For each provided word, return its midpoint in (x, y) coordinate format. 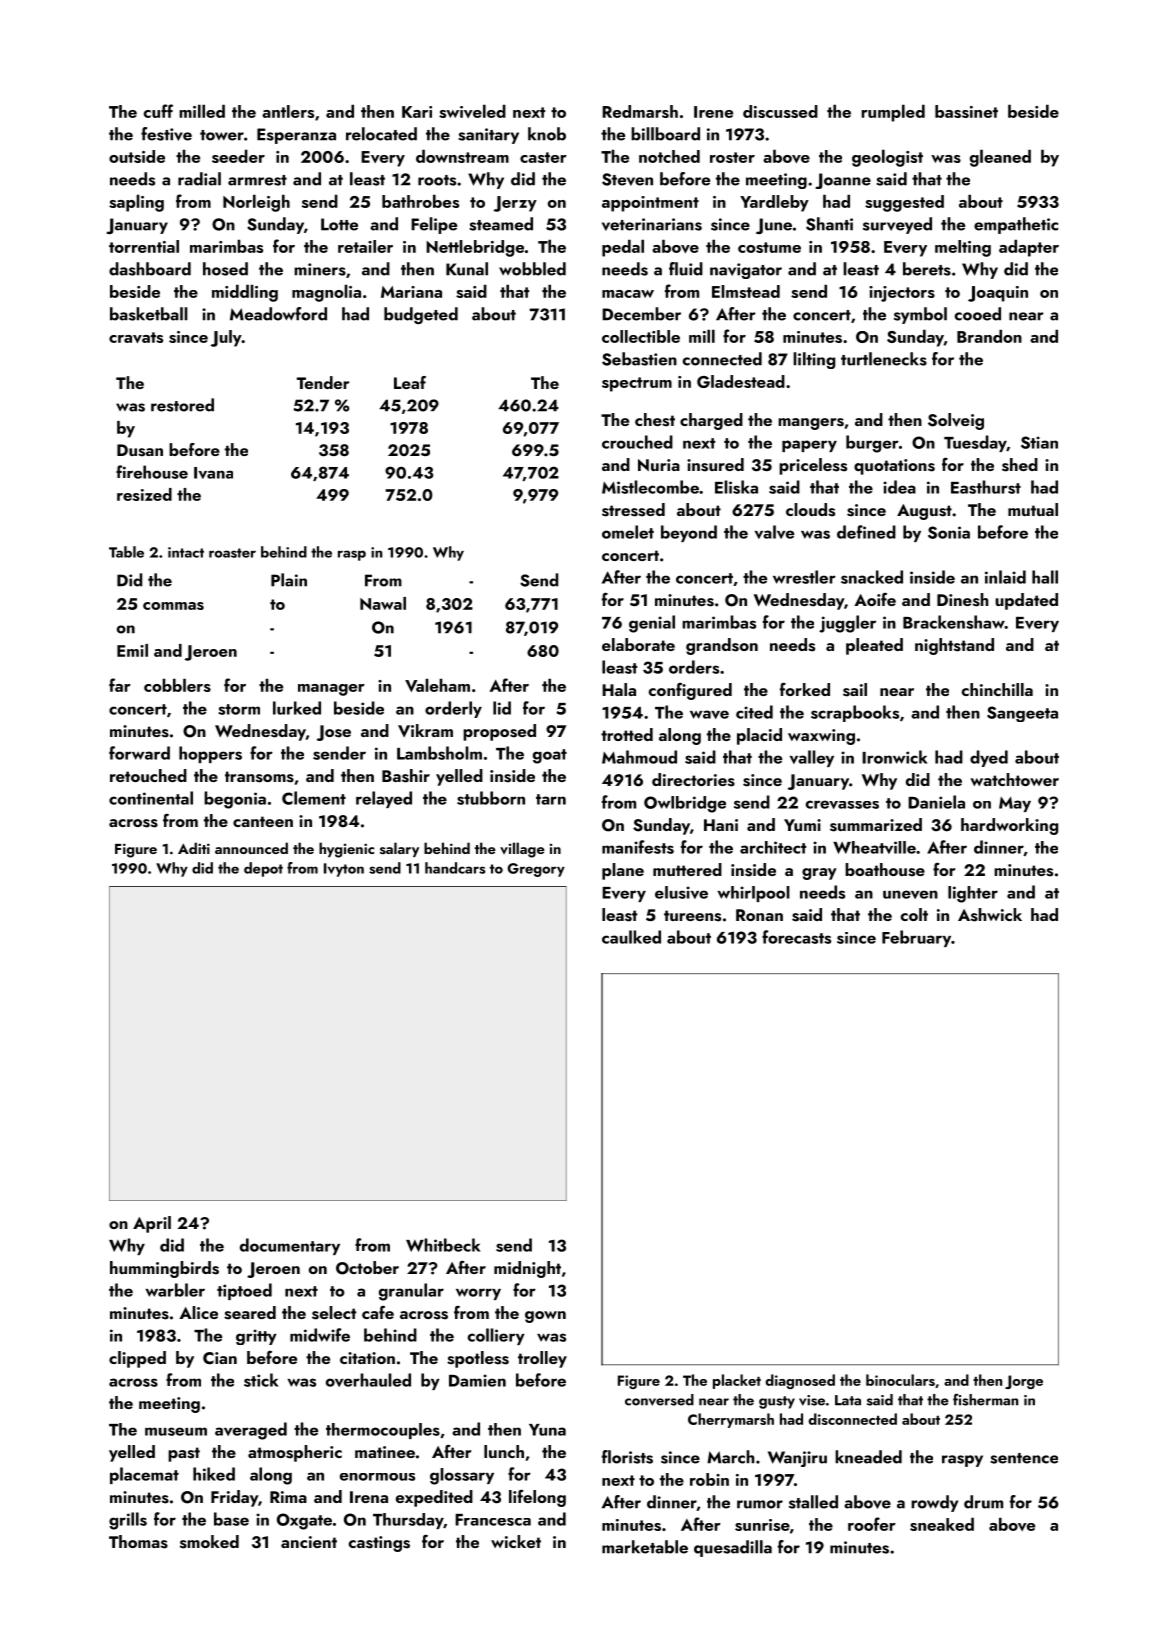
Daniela (936, 802)
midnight (527, 1269)
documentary (290, 1246)
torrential (144, 246)
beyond (689, 533)
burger (872, 444)
